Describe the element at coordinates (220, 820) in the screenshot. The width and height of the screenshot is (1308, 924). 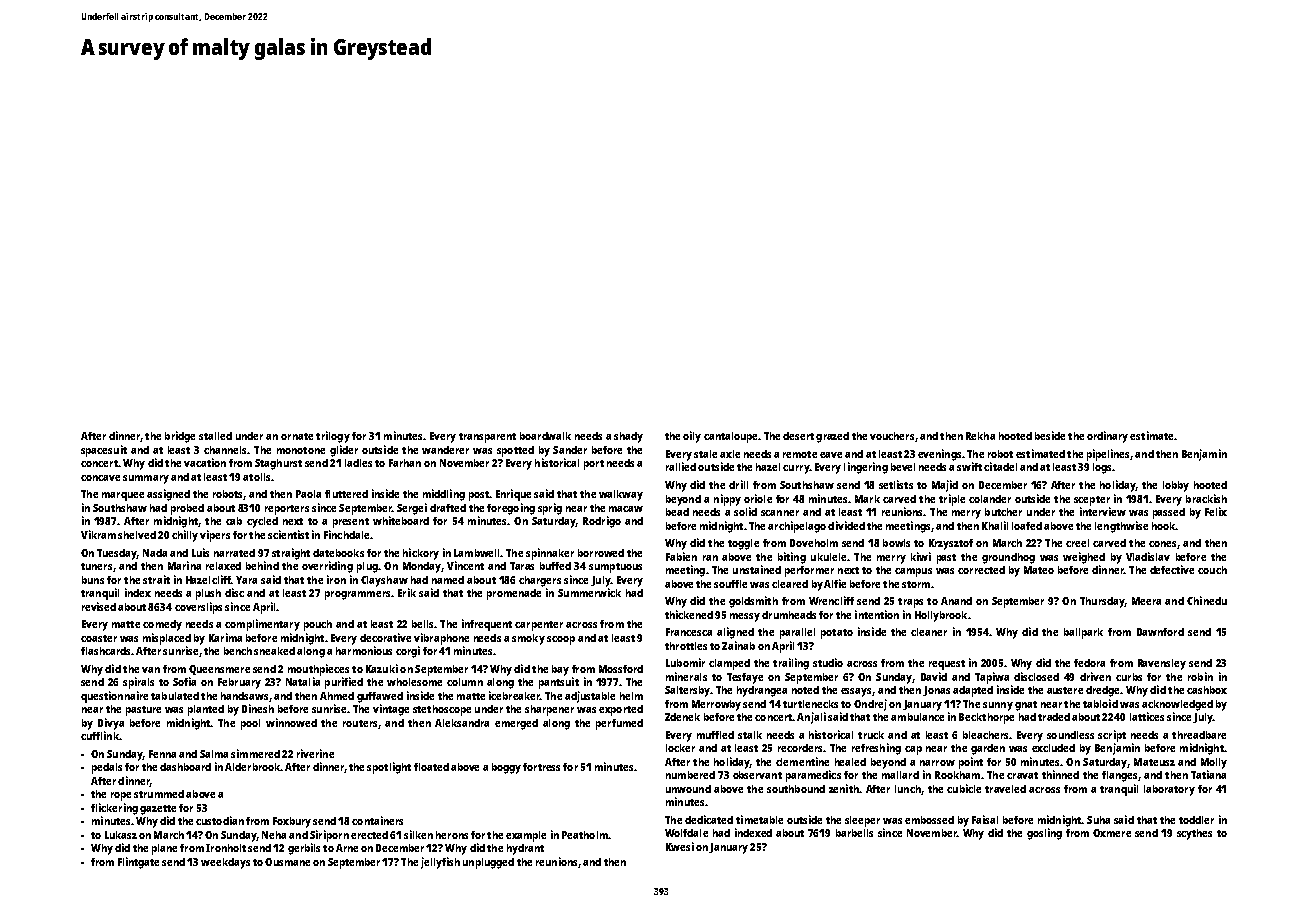
I see `custodian` at that location.
